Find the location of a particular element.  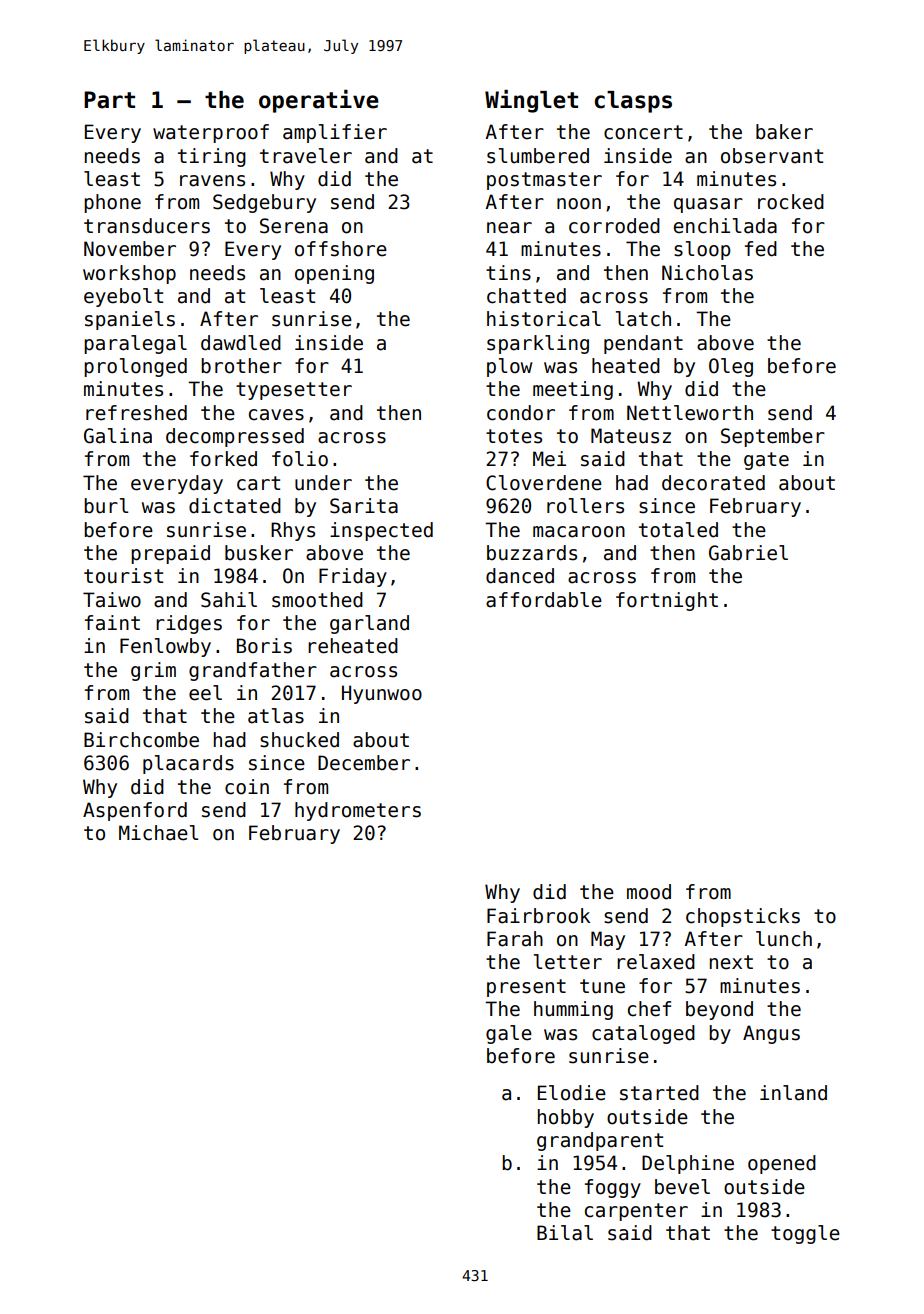

traveler is located at coordinates (306, 156).
